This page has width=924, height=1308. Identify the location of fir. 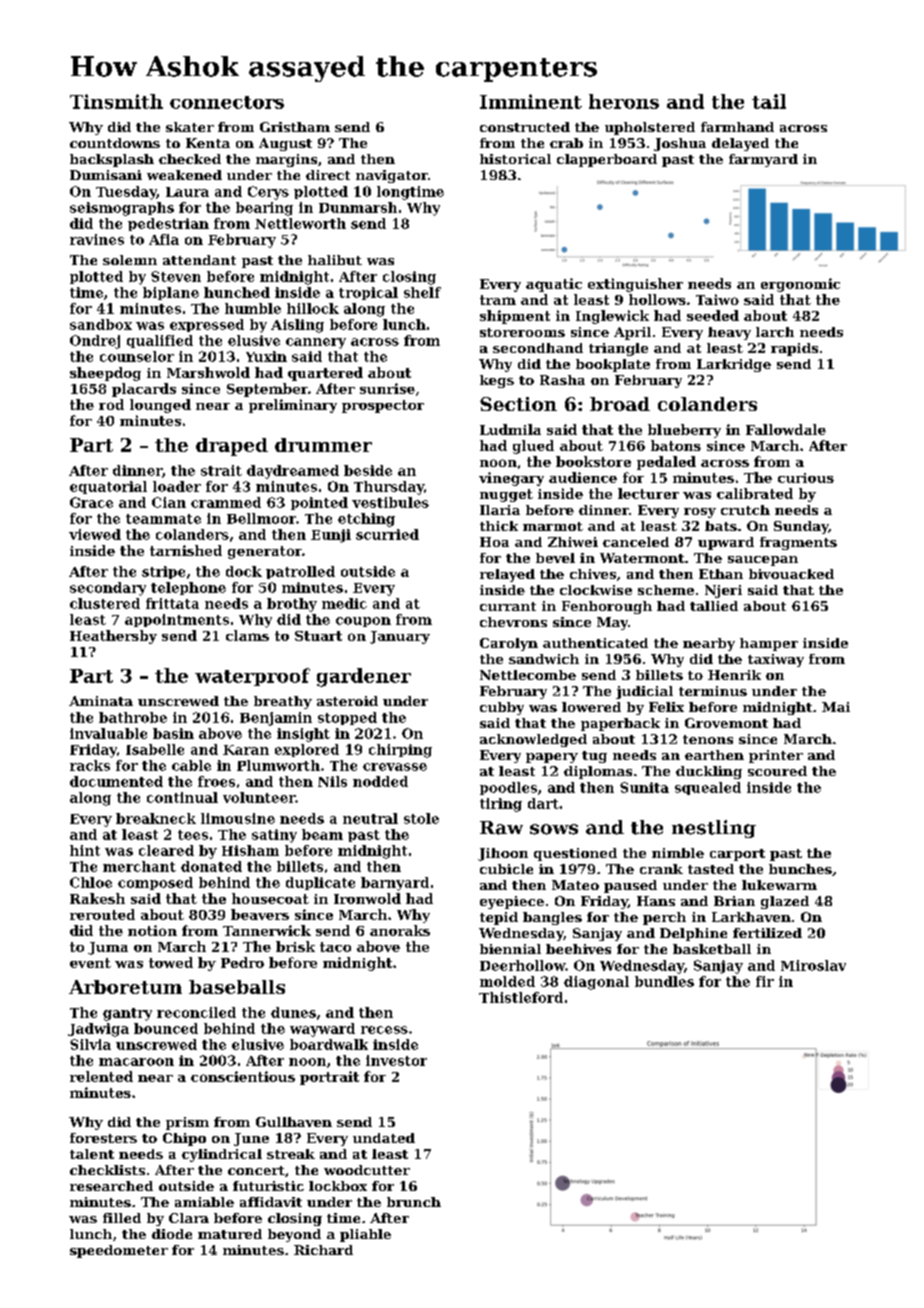
(765, 981).
